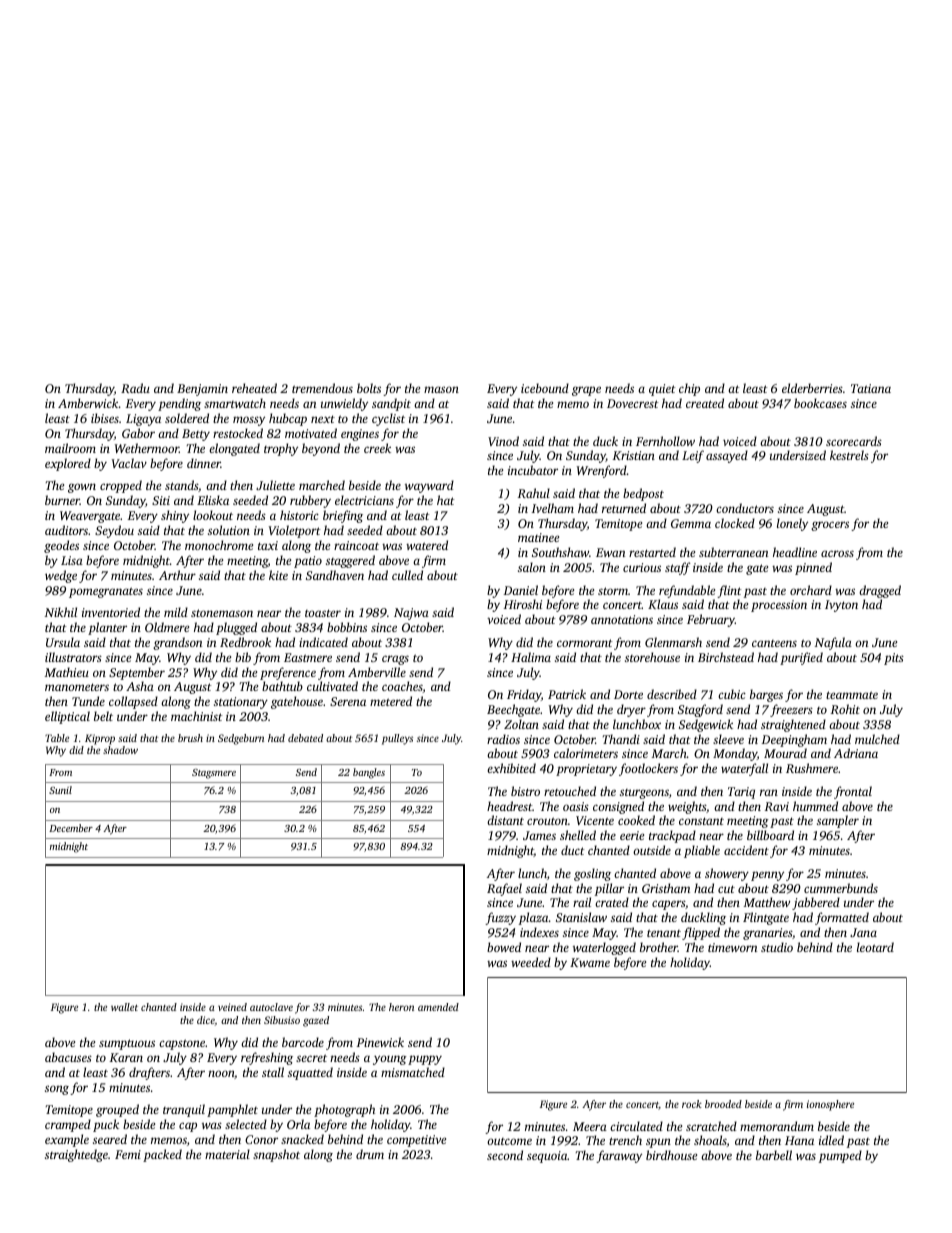 The image size is (952, 1233). I want to click on cropped, so click(121, 486).
